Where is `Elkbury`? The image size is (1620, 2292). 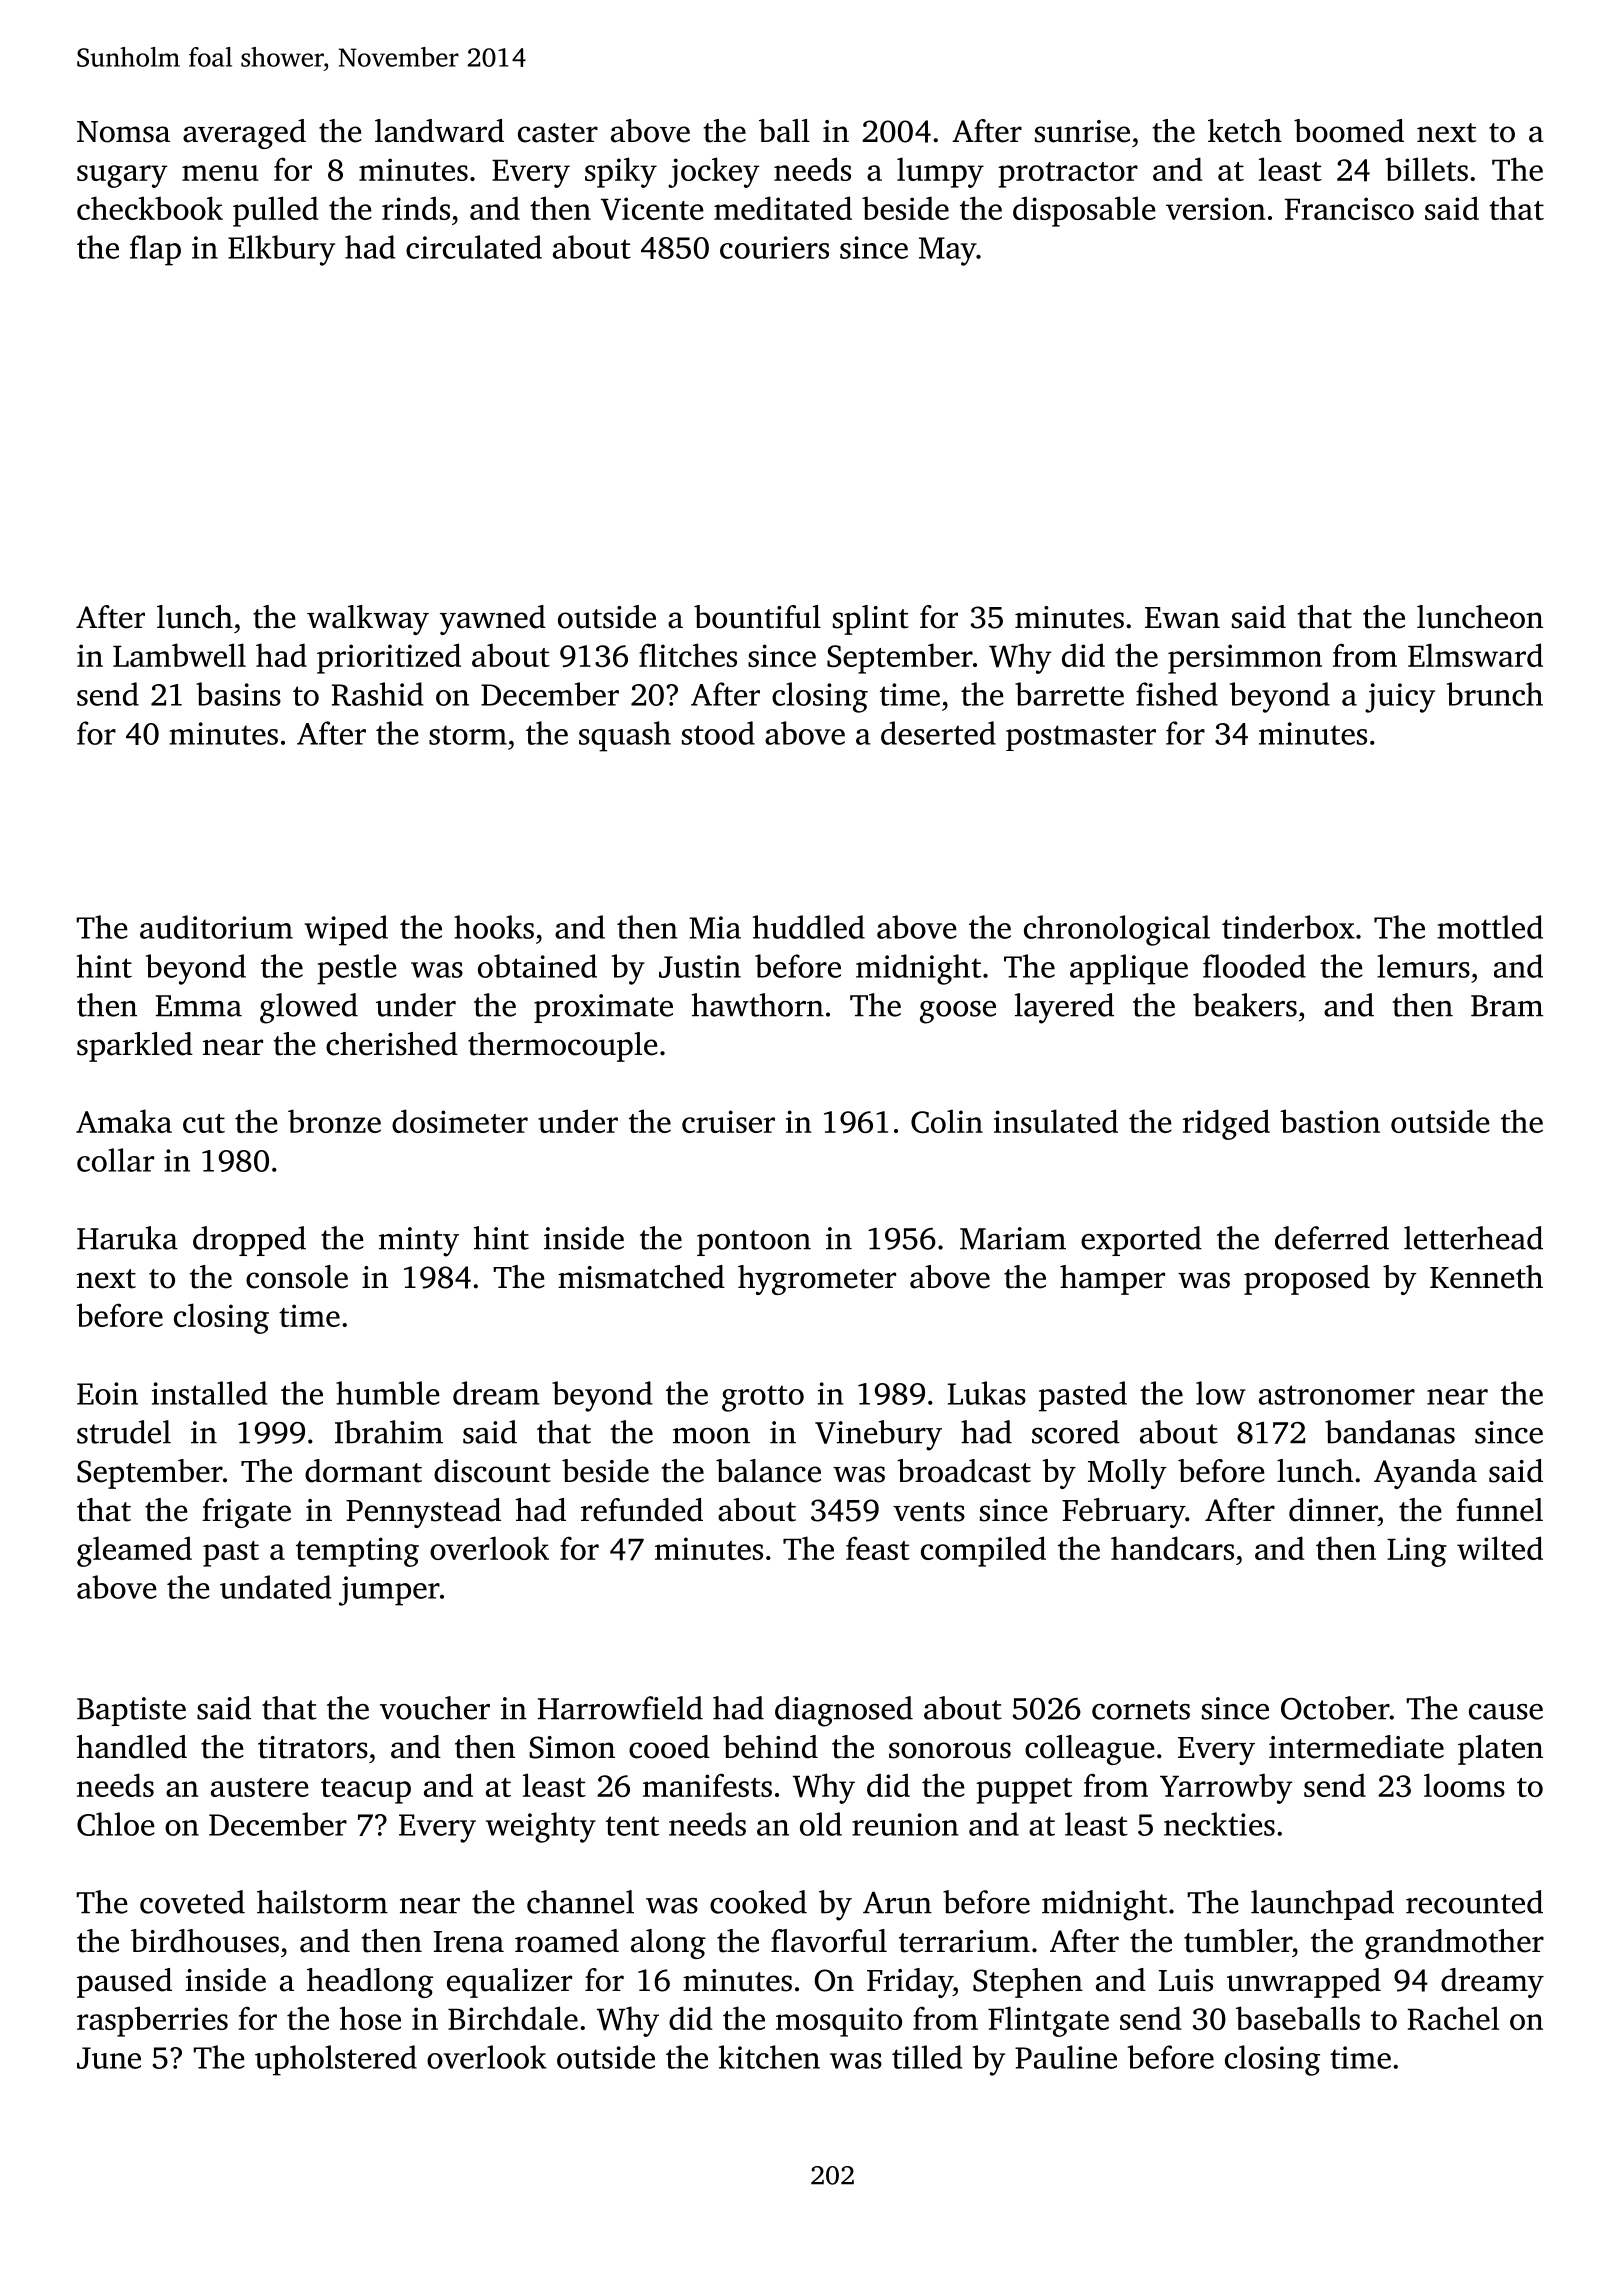
Elkbury is located at coordinates (281, 250).
